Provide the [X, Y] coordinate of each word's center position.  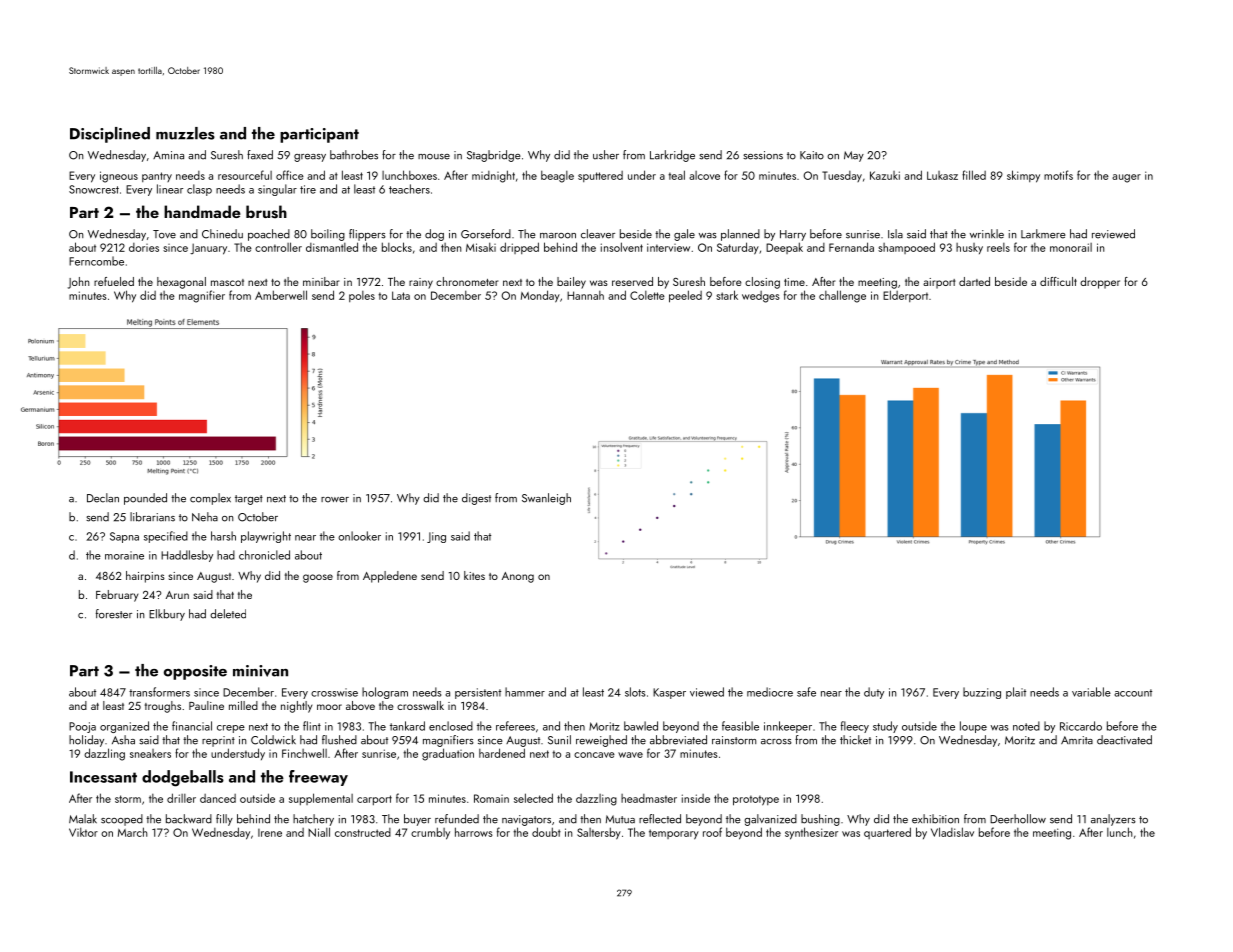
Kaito [812, 155]
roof [712, 832]
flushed [339, 740]
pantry [157, 177]
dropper [1100, 283]
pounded [145, 499]
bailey [571, 283]
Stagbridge [494, 156]
